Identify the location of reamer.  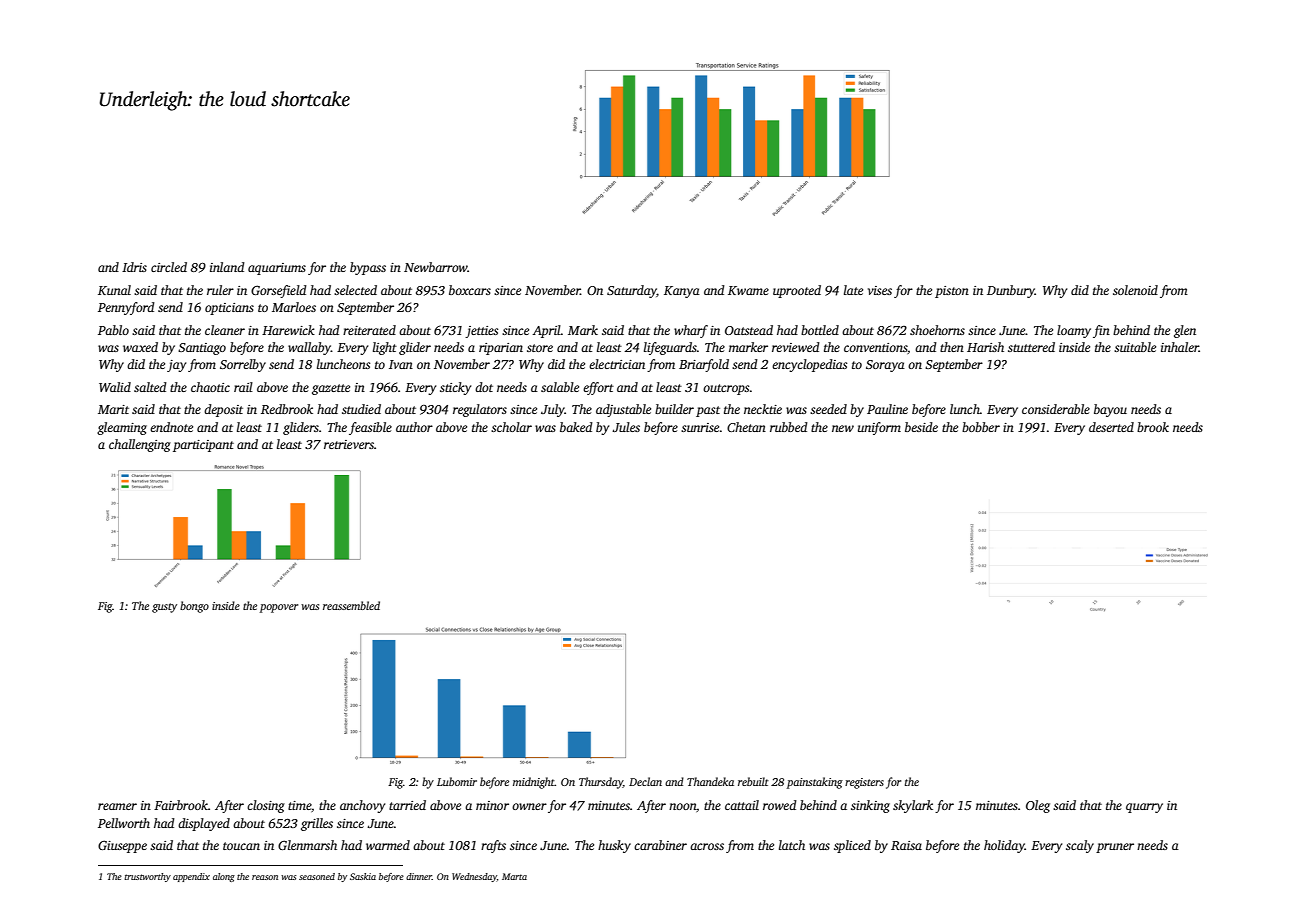
(117, 806).
